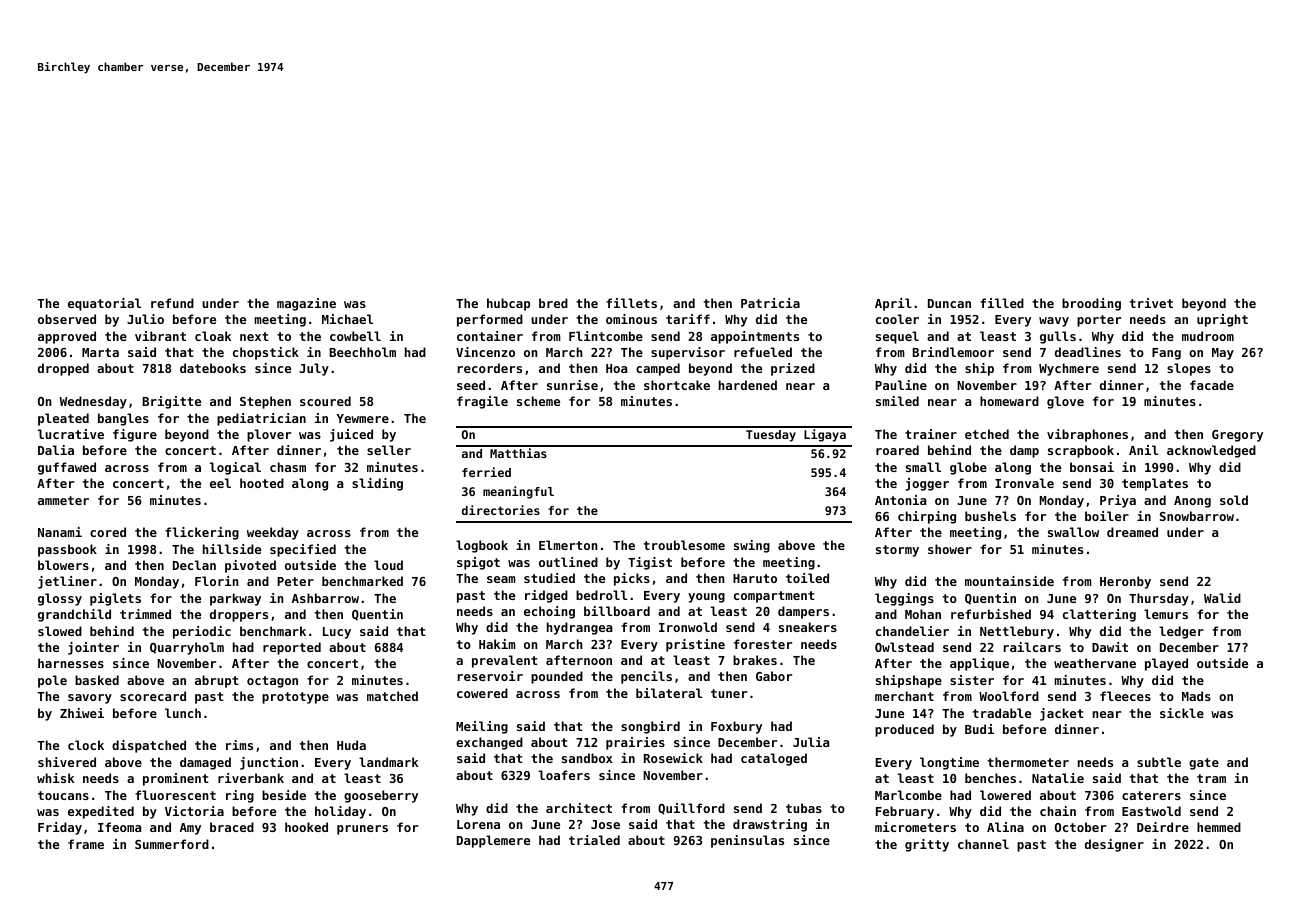 The image size is (1308, 924). Describe the element at coordinates (1009, 401) in the image. I see `homeward` at that location.
